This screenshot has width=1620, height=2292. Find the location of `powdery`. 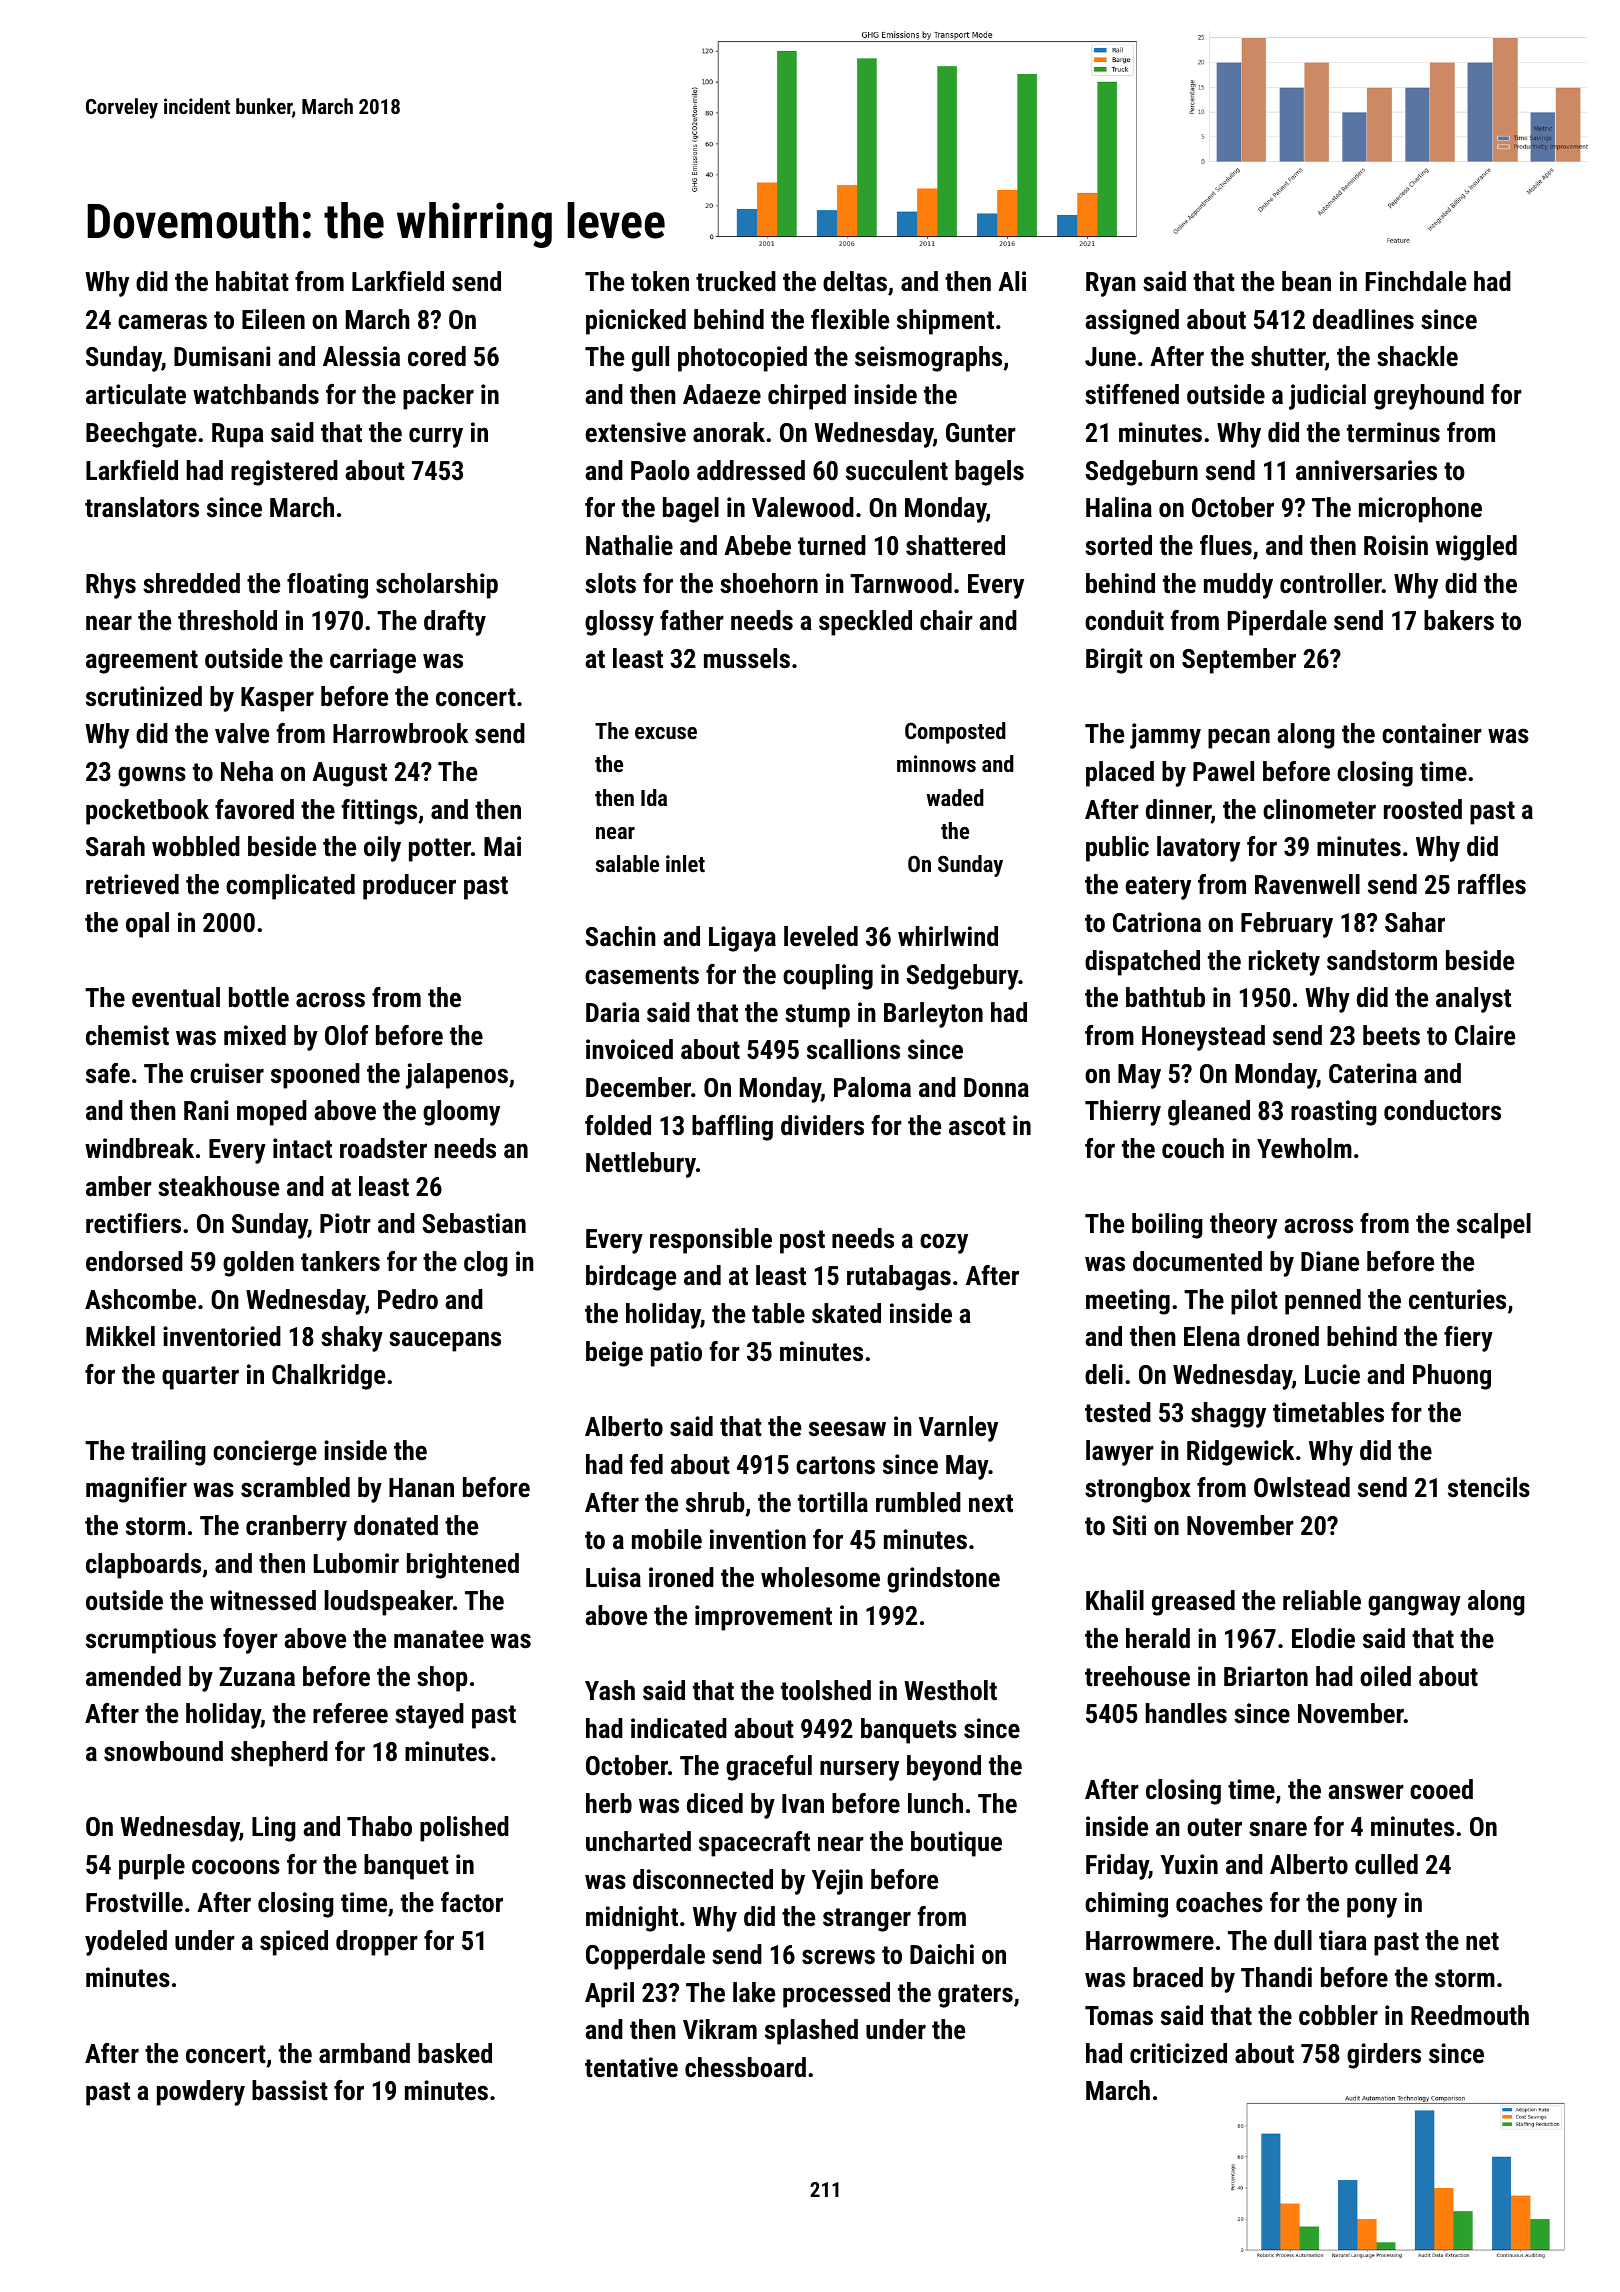

powdery is located at coordinates (201, 2093).
